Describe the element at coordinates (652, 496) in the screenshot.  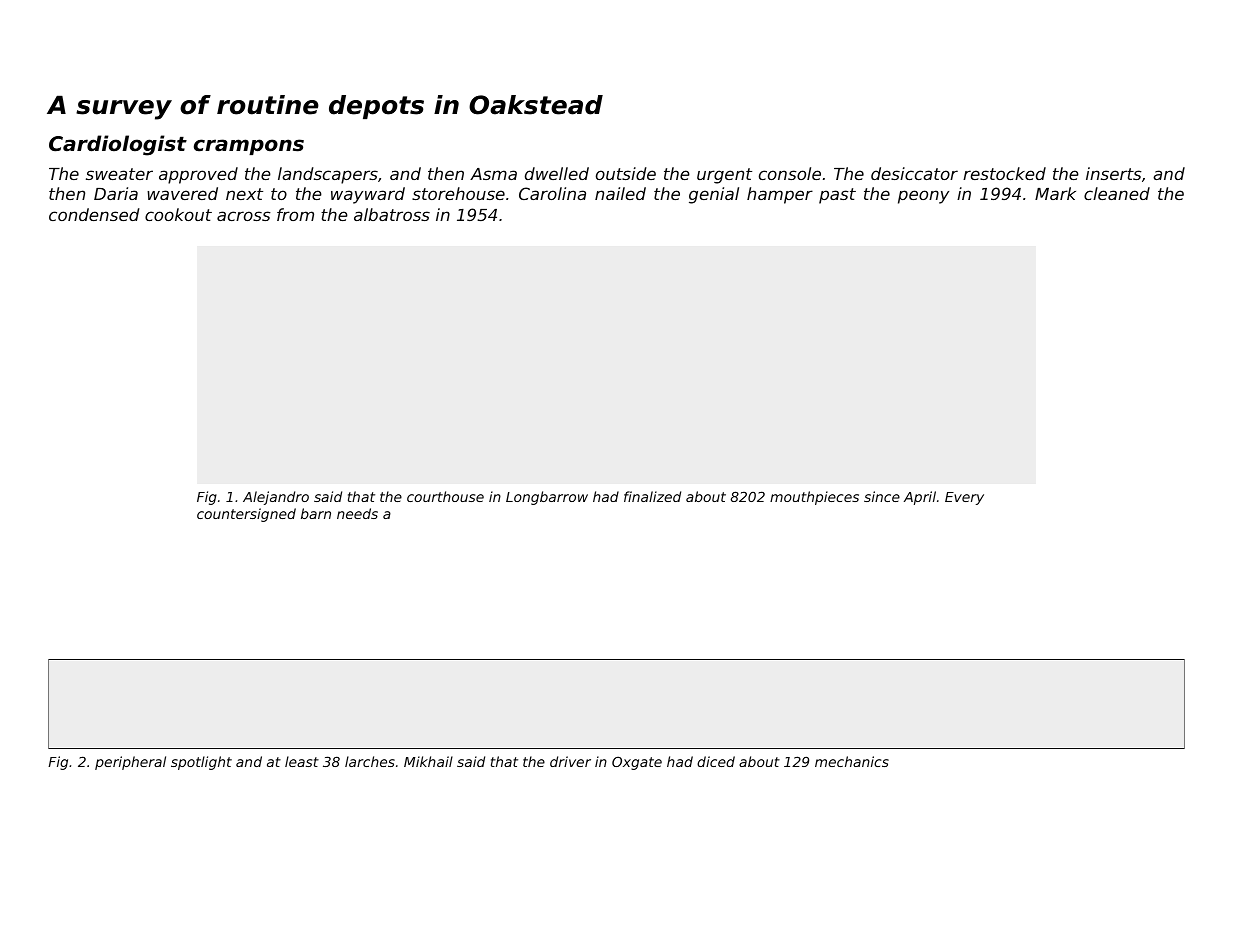
I see `finalized` at that location.
